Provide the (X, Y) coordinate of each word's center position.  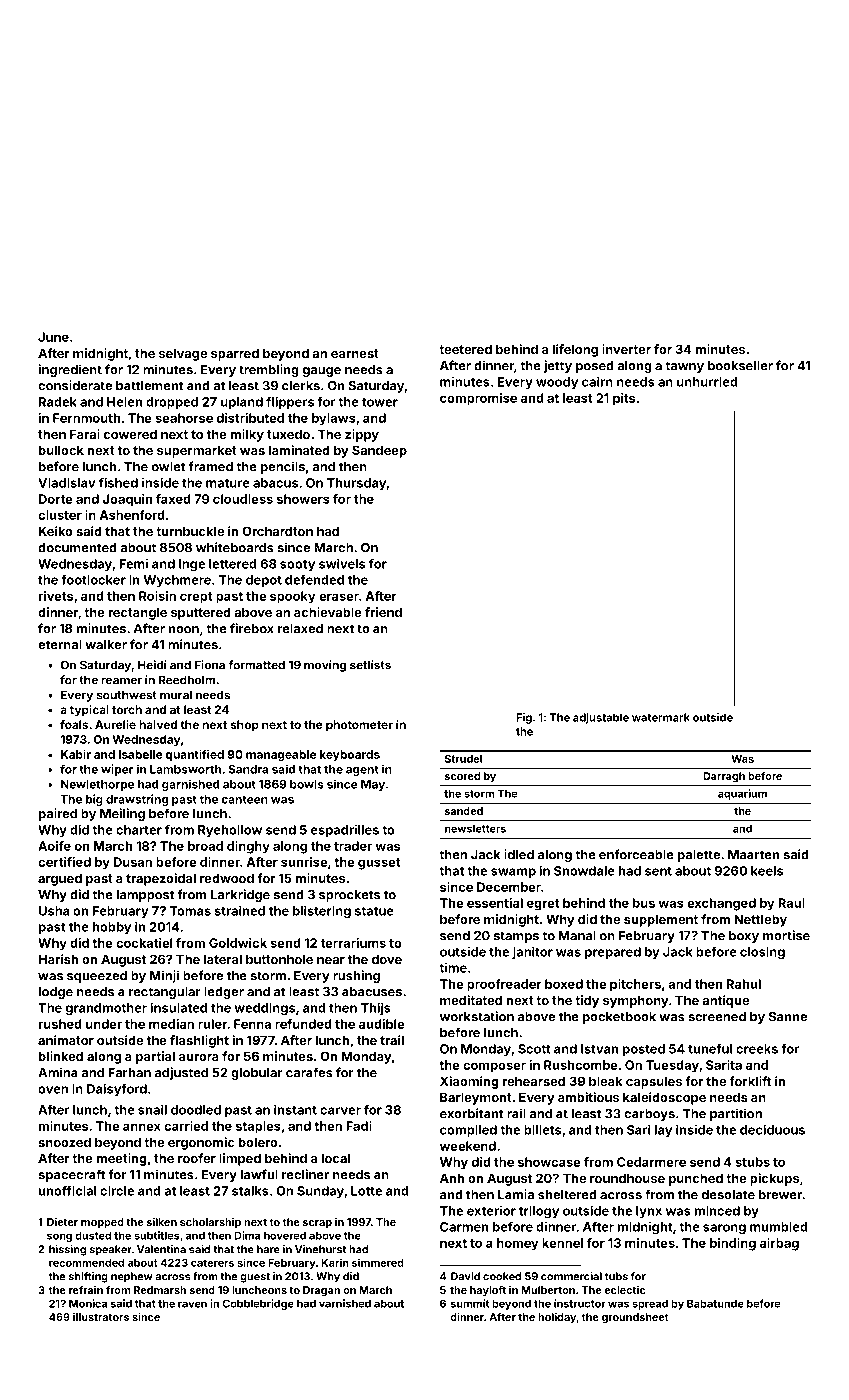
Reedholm (187, 680)
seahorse (184, 418)
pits (624, 399)
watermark (661, 717)
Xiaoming (469, 1082)
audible (381, 1024)
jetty (557, 366)
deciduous (772, 1129)
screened (717, 1017)
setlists (370, 665)
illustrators (101, 1317)
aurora (199, 1057)
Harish (58, 959)
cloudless (243, 499)
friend (383, 612)
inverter (626, 349)
